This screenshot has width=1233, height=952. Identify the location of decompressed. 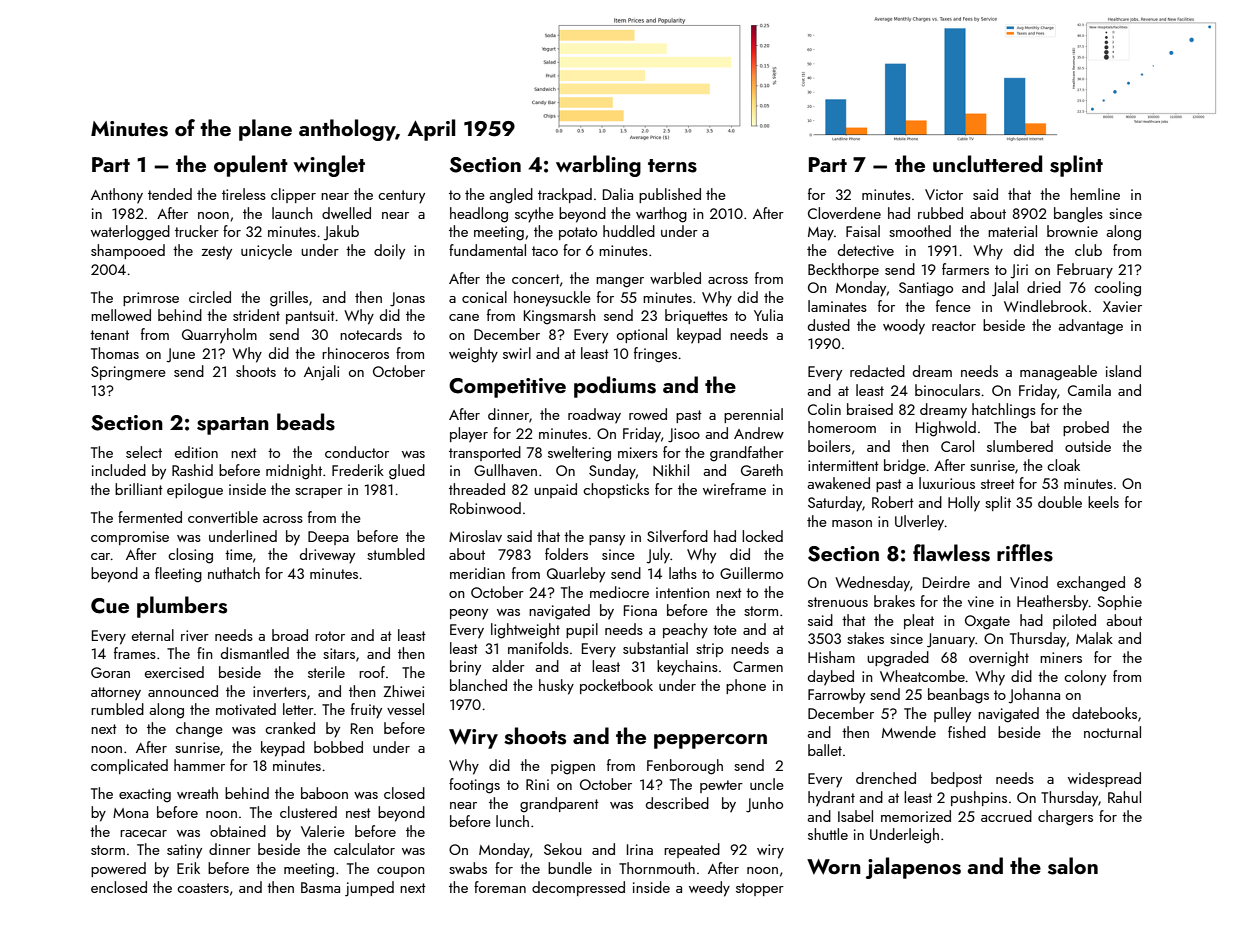
(578, 888).
